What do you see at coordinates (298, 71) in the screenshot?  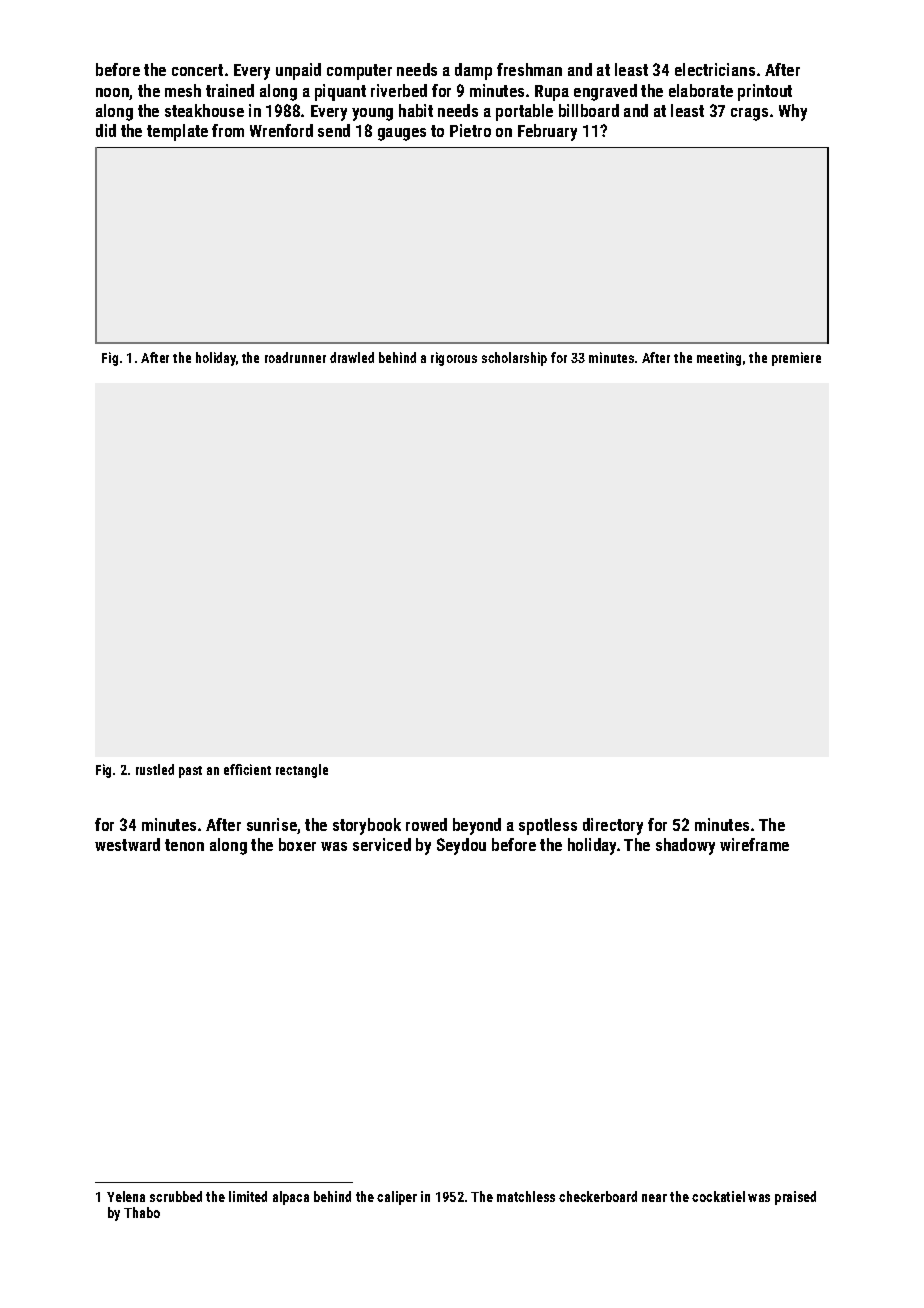 I see `unpaid` at bounding box center [298, 71].
